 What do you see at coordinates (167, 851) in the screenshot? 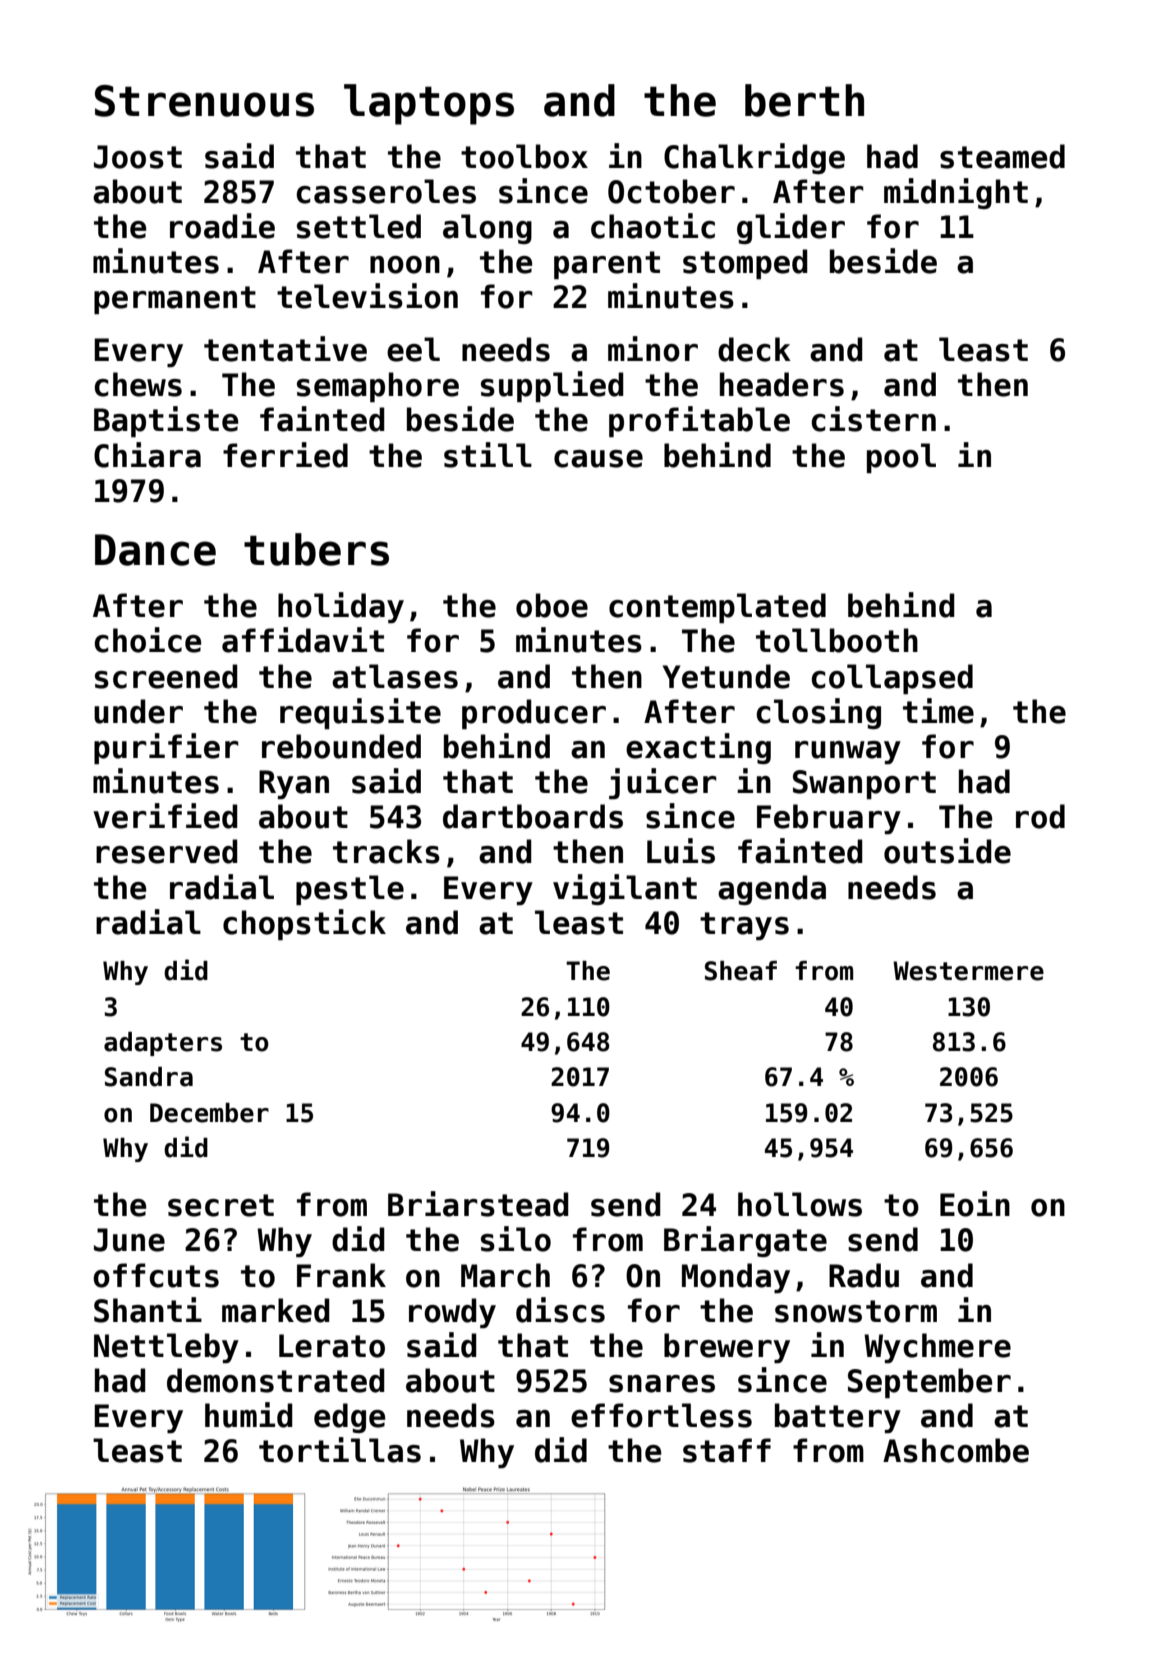
I see `reserved` at bounding box center [167, 851].
